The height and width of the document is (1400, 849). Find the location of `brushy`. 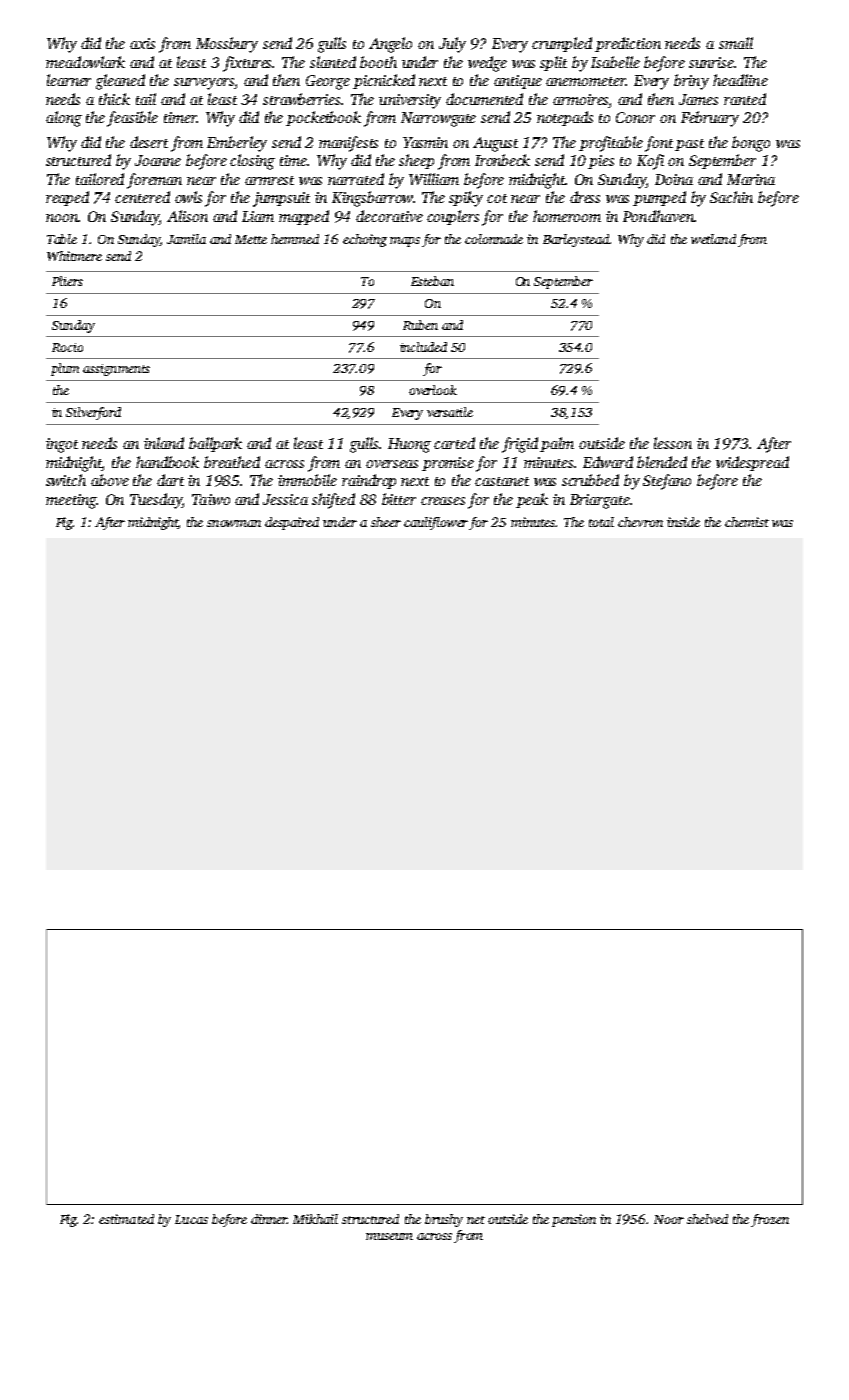

brushy is located at coordinates (444, 1220).
